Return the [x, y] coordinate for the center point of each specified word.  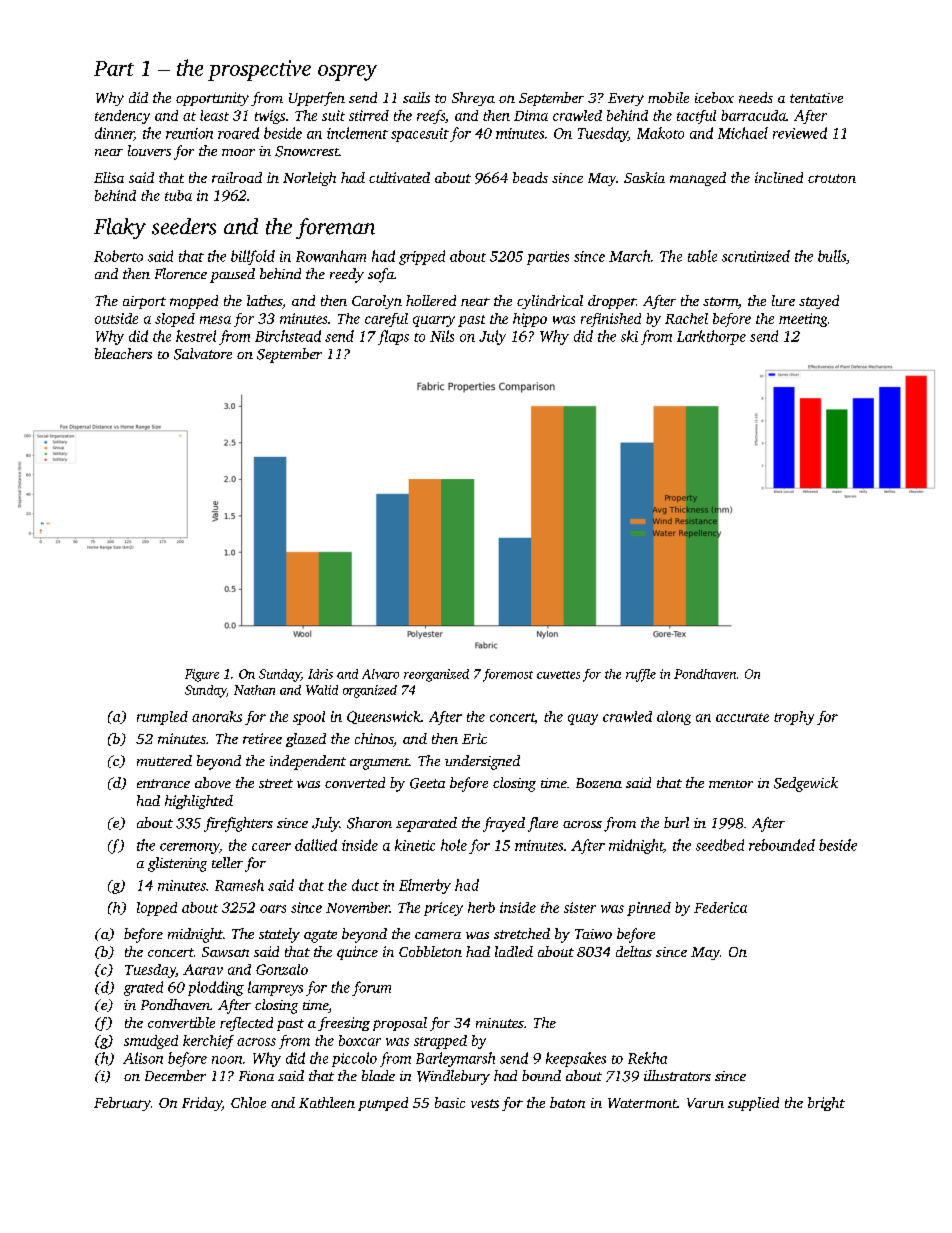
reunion [189, 133]
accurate [742, 717]
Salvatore [203, 354]
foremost [508, 675]
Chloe [248, 1102]
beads [530, 177]
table [702, 256]
